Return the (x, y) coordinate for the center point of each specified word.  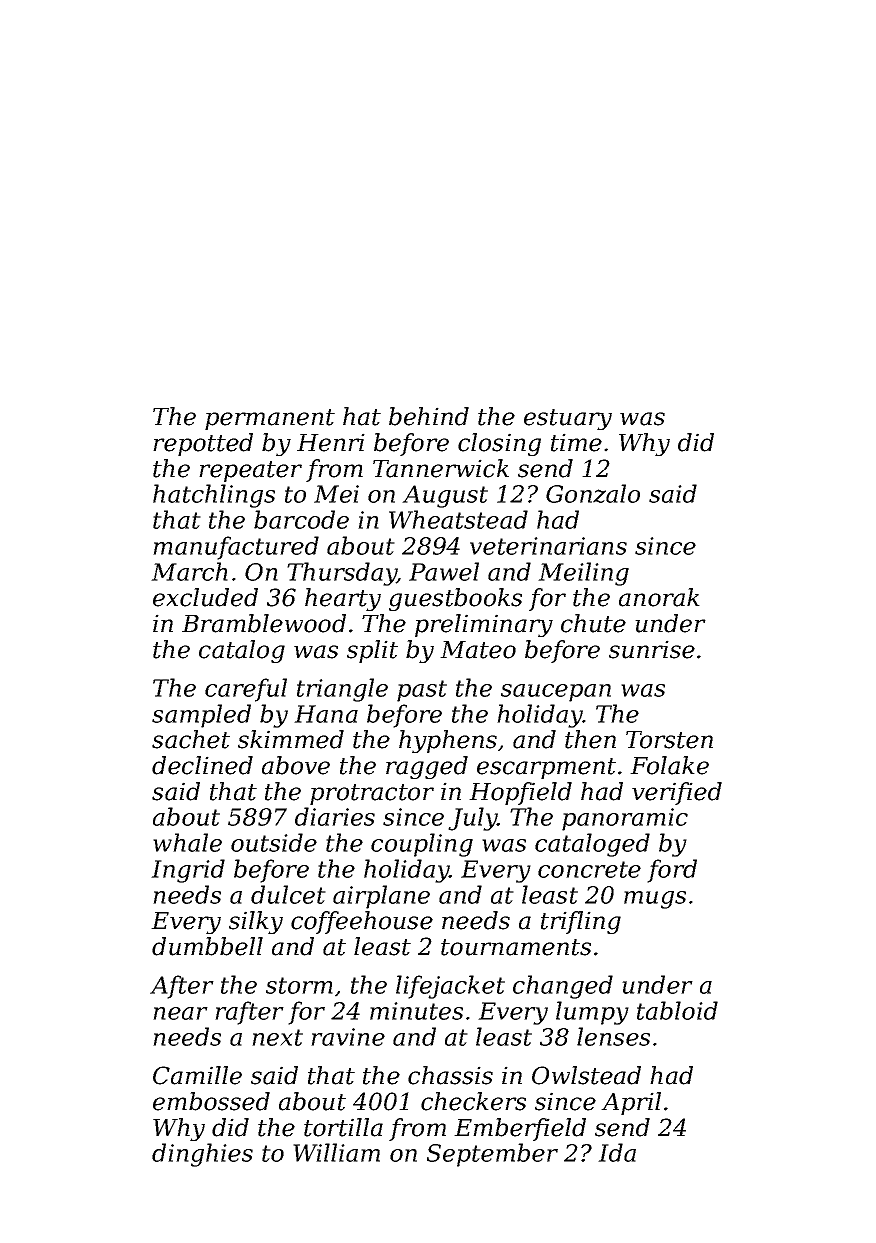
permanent (270, 419)
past (422, 691)
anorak (659, 597)
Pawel (444, 571)
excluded (205, 597)
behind (429, 416)
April (631, 1103)
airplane (381, 897)
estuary (568, 419)
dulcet (288, 894)
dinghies (202, 1155)
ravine (348, 1037)
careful (246, 690)
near (180, 1013)
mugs (655, 900)
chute (593, 623)
